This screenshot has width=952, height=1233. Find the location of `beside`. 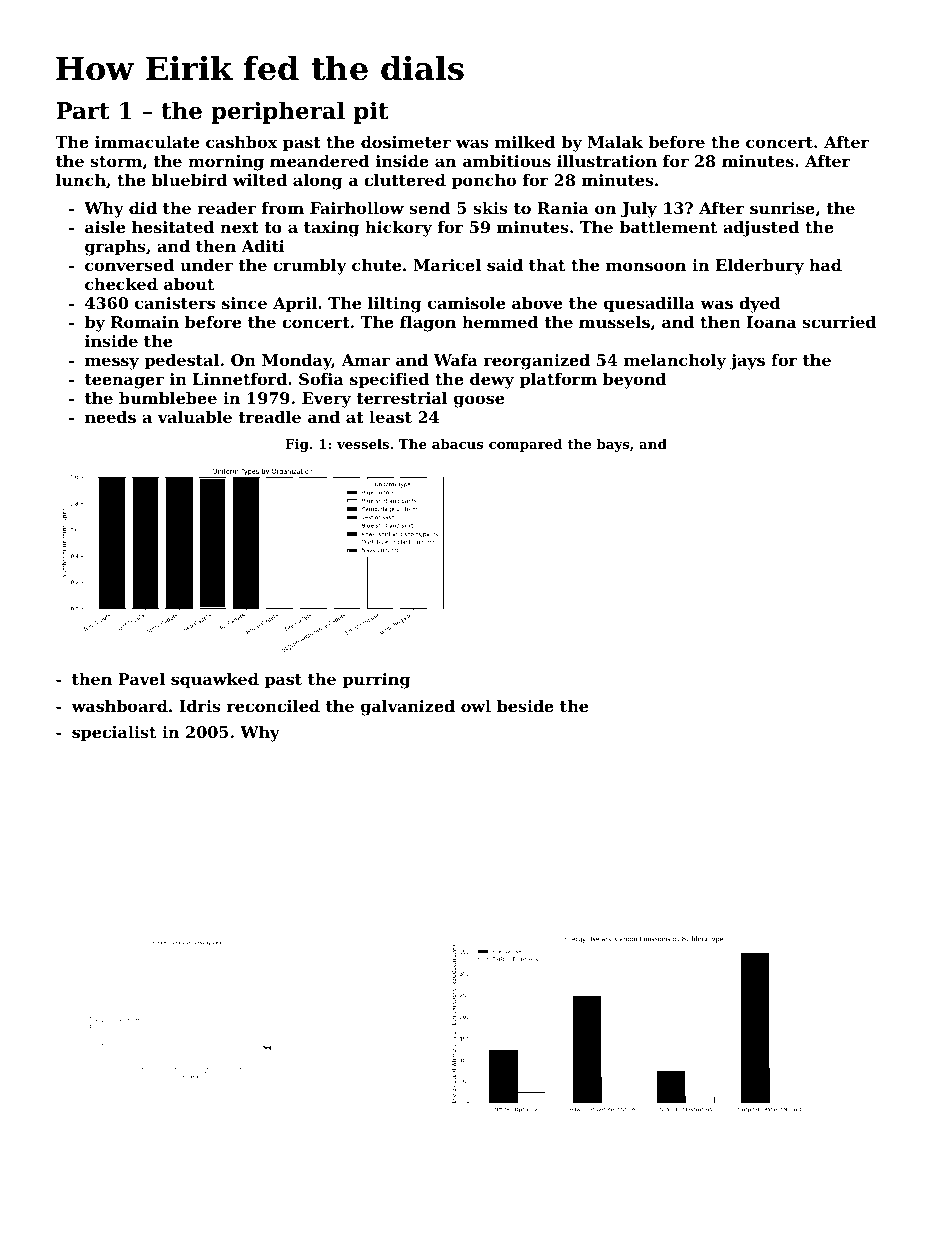

beside is located at coordinates (525, 706).
